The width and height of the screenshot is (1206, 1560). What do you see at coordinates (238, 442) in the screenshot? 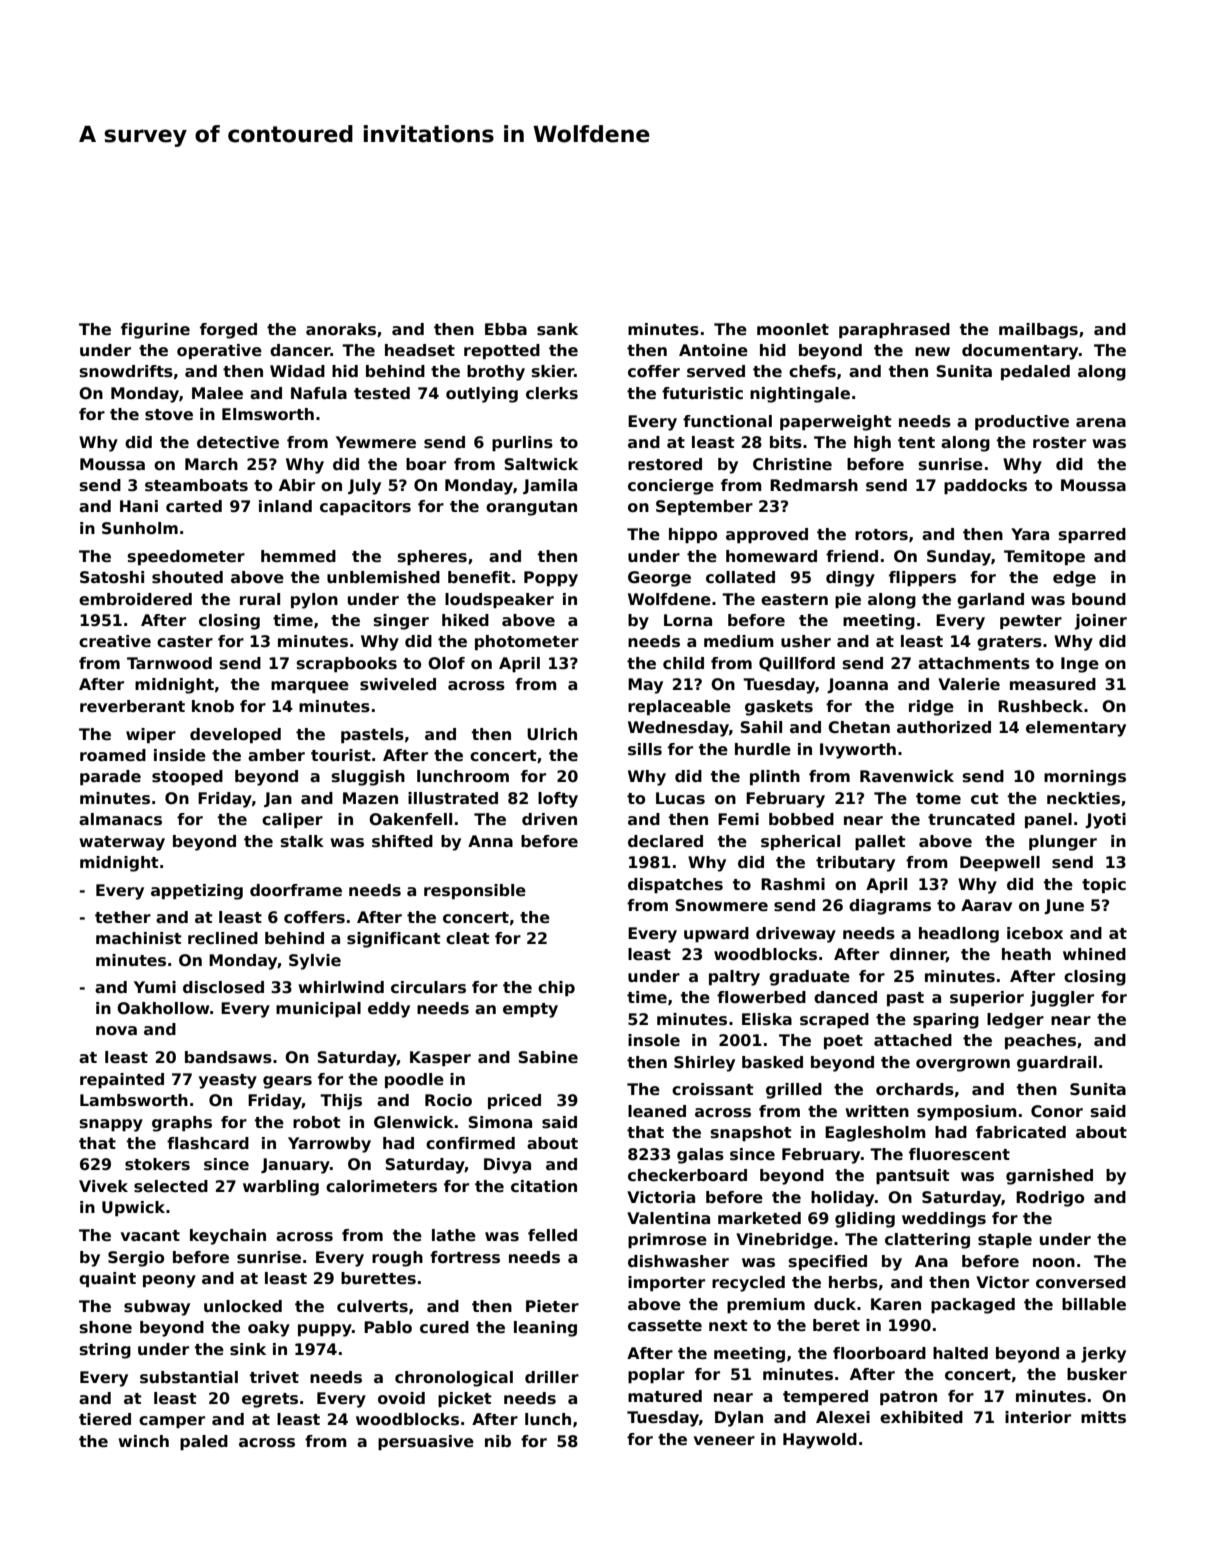
I see `detective` at bounding box center [238, 442].
